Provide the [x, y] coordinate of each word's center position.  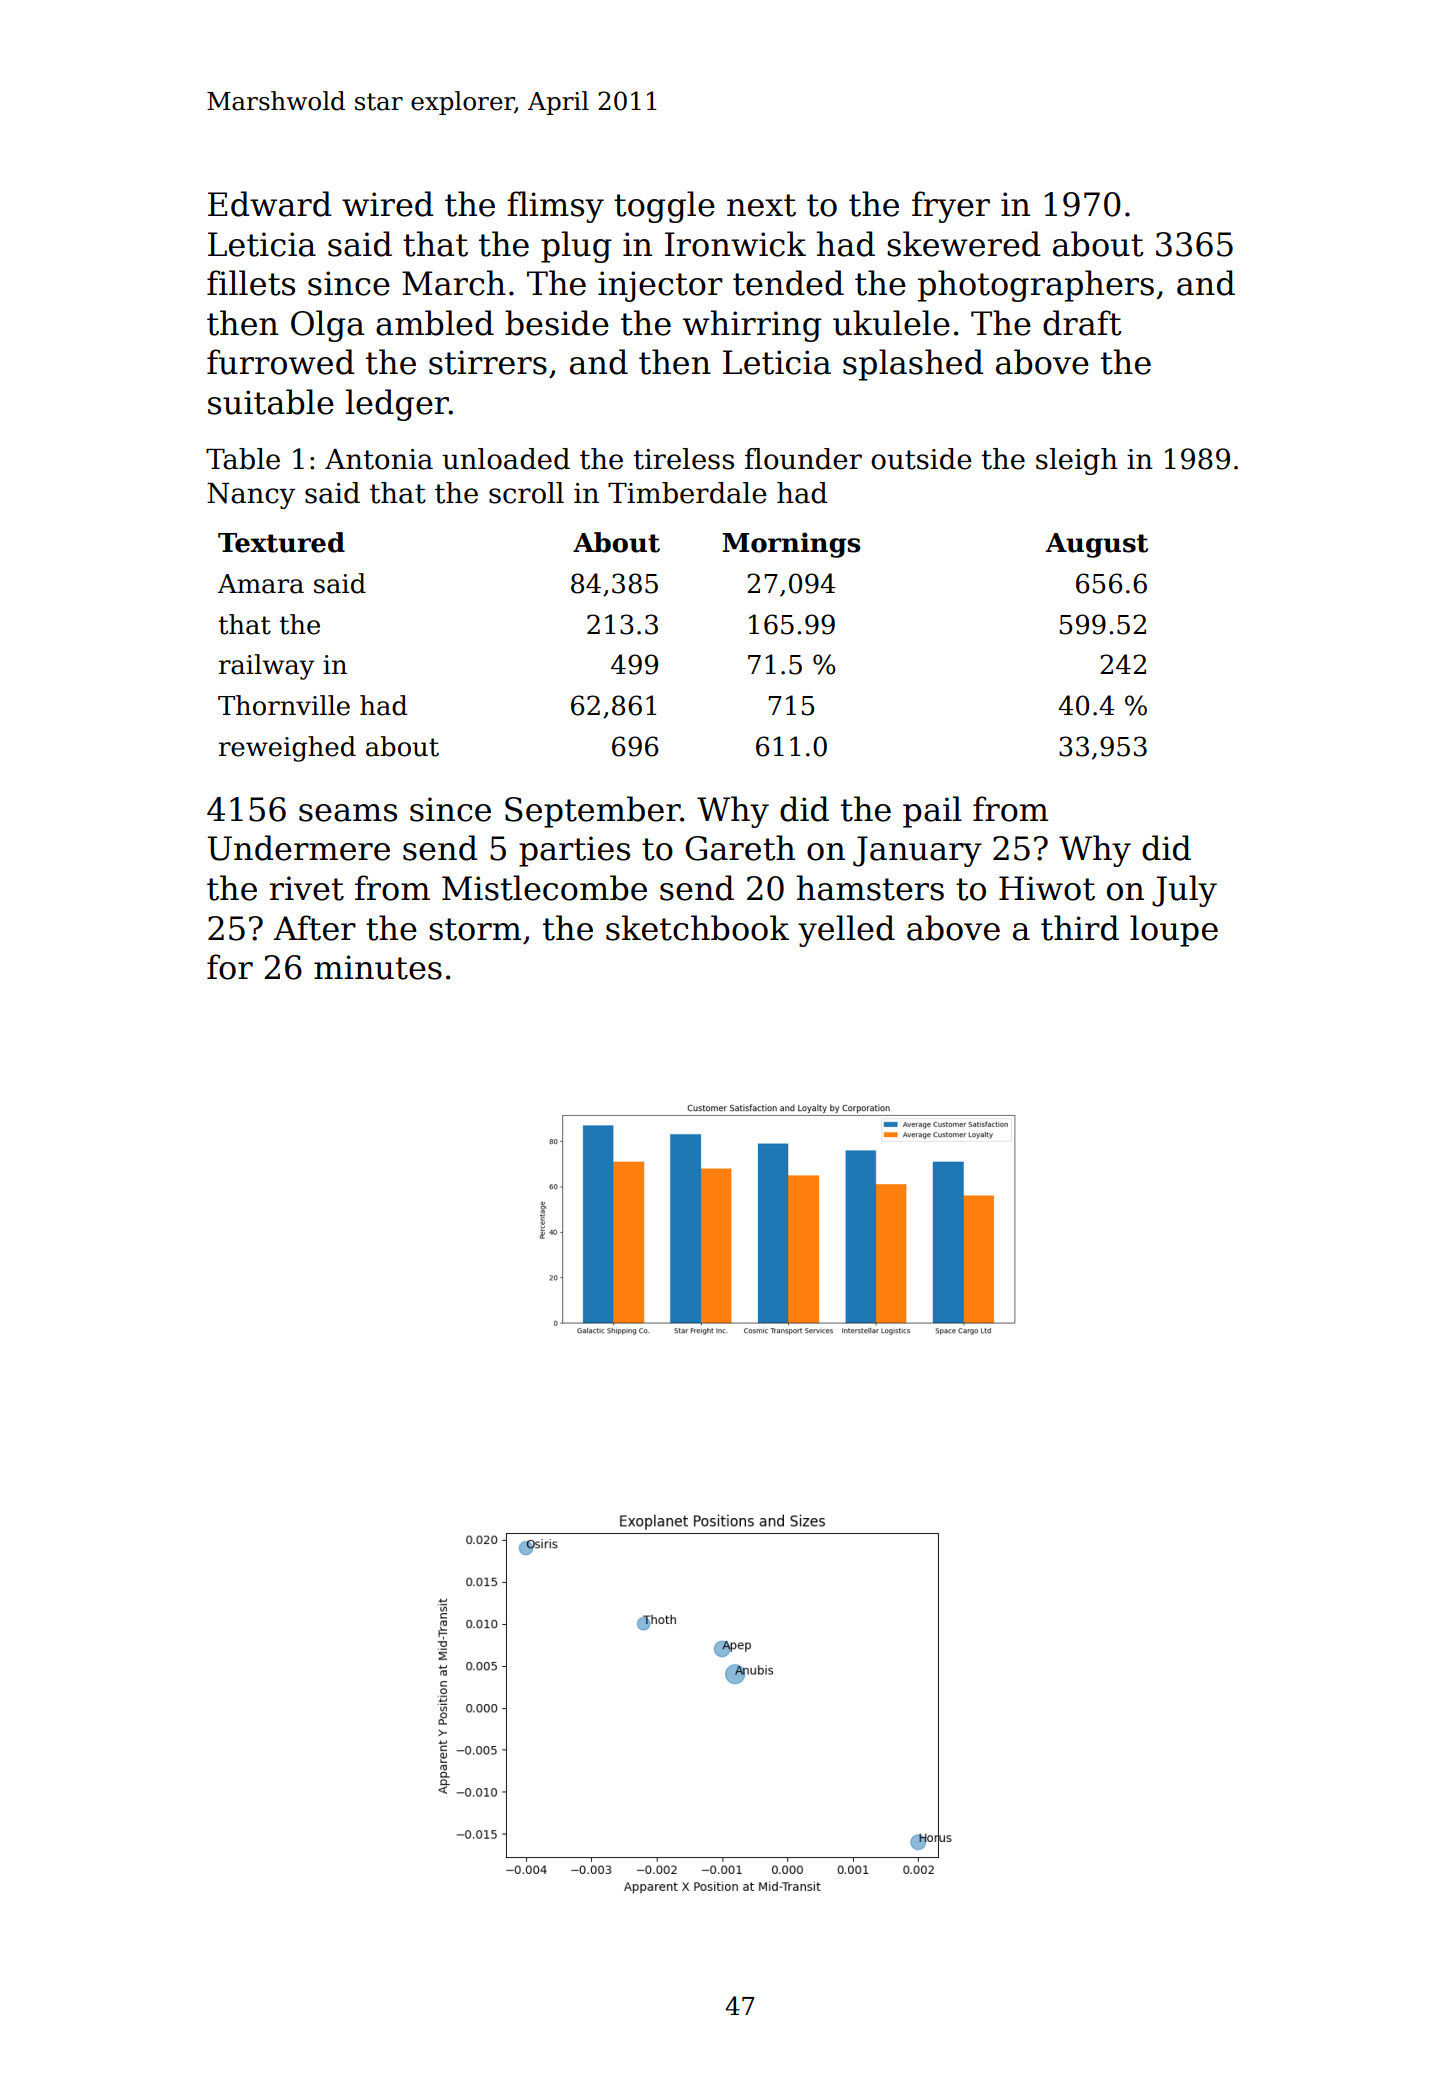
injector [660, 286]
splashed [913, 365]
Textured [281, 542]
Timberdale [687, 493]
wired [388, 204]
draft [1082, 323]
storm [475, 929]
